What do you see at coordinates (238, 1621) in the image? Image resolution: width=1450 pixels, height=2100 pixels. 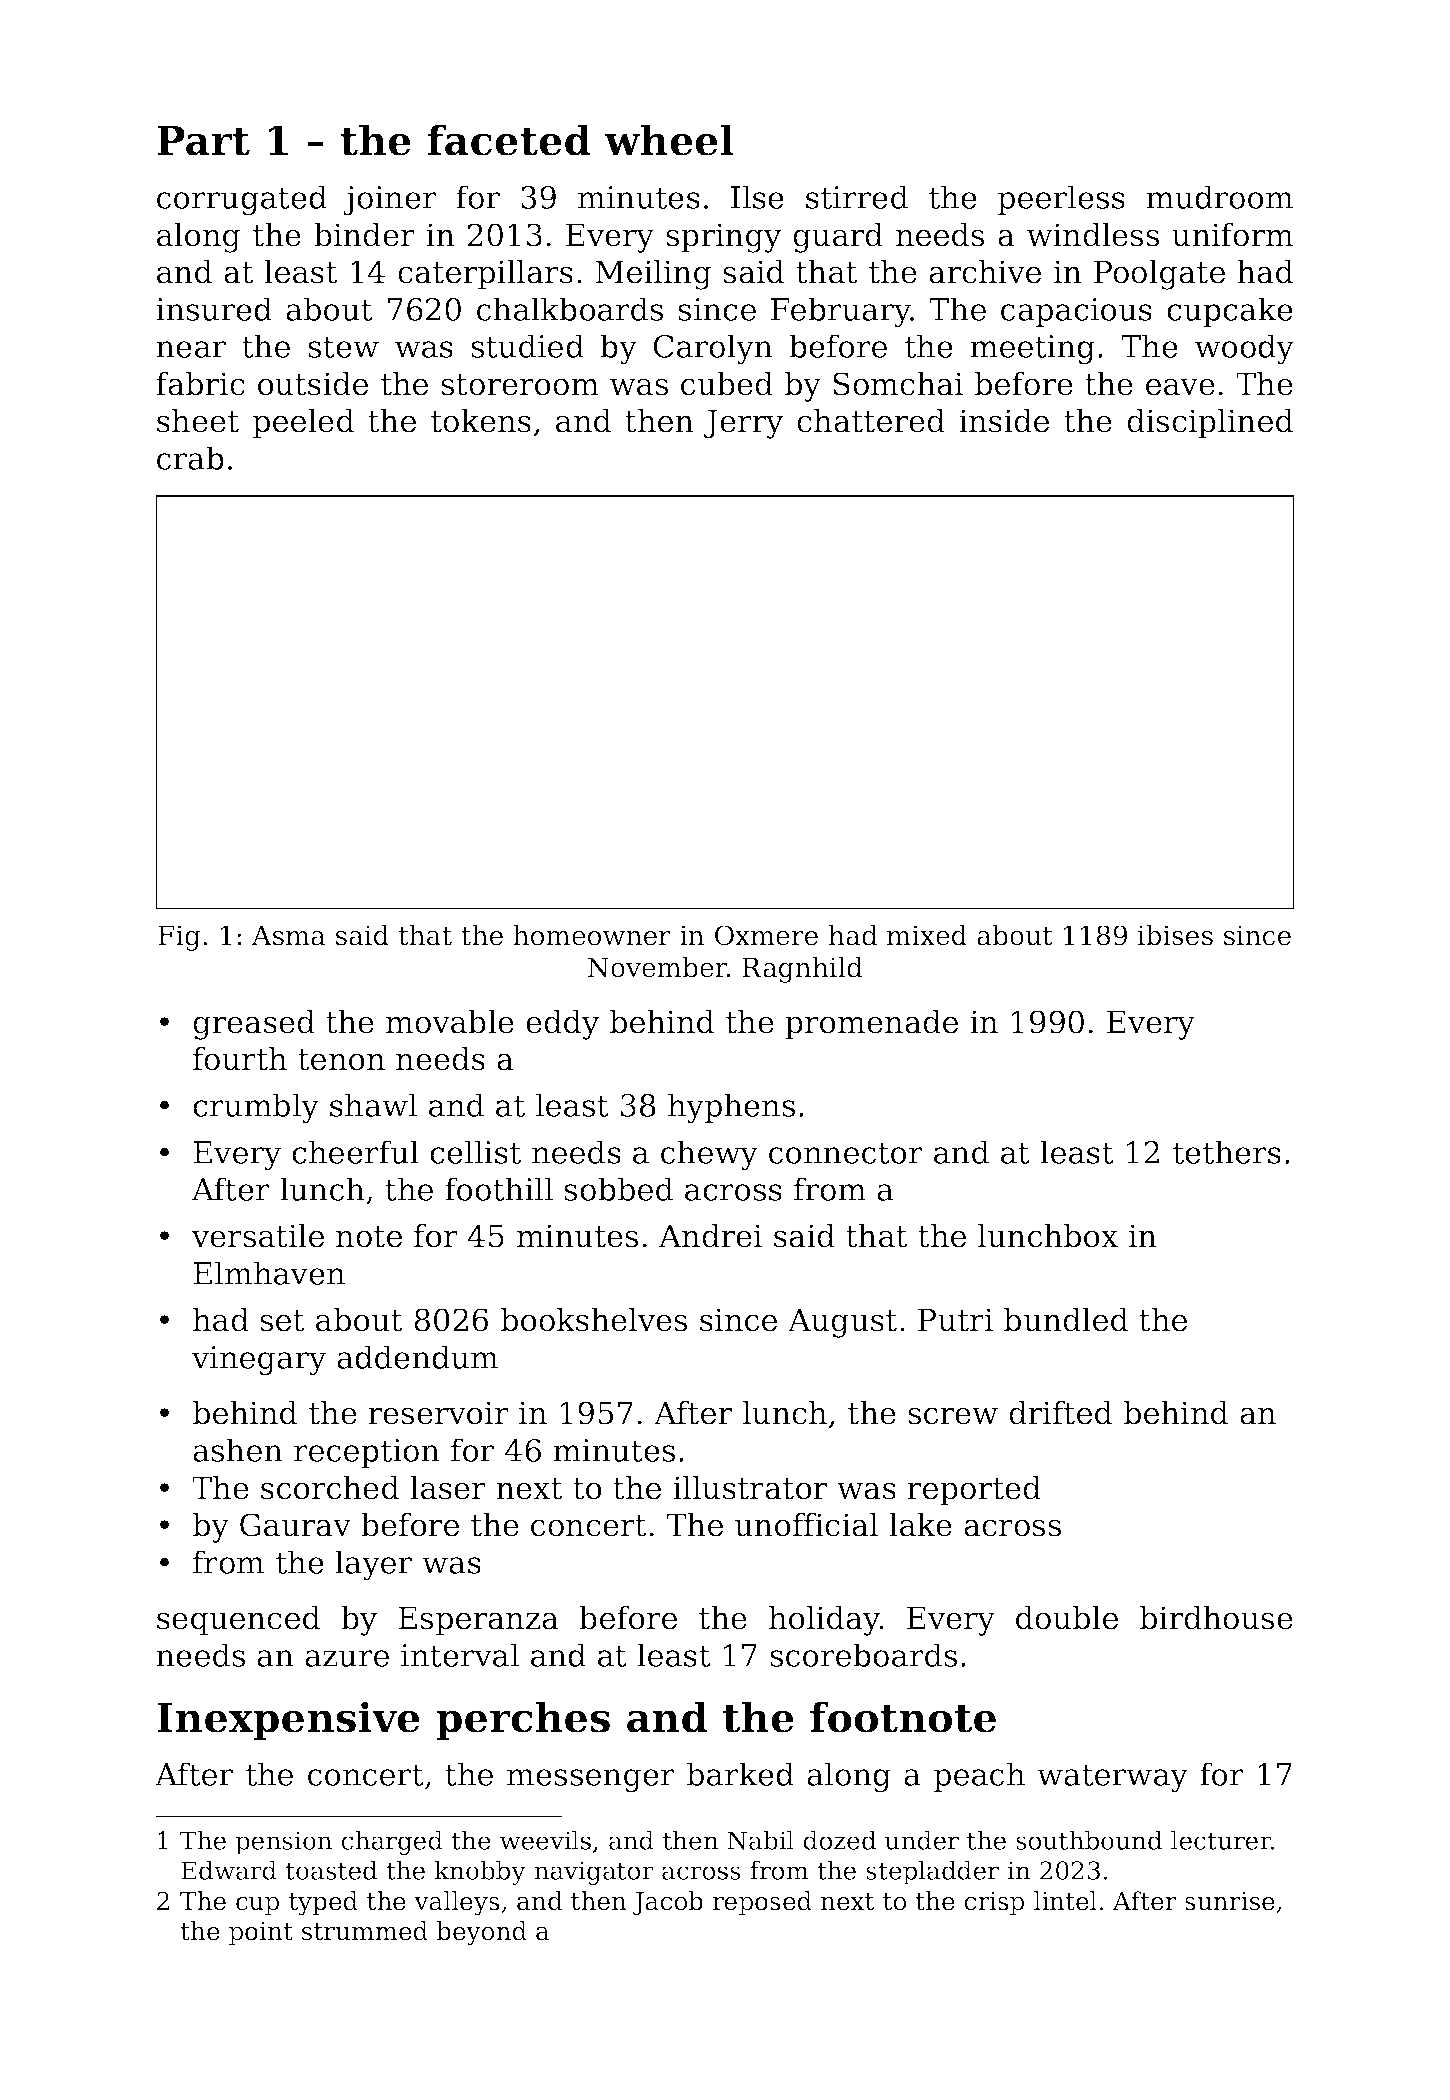 I see `sequenced` at bounding box center [238, 1621].
